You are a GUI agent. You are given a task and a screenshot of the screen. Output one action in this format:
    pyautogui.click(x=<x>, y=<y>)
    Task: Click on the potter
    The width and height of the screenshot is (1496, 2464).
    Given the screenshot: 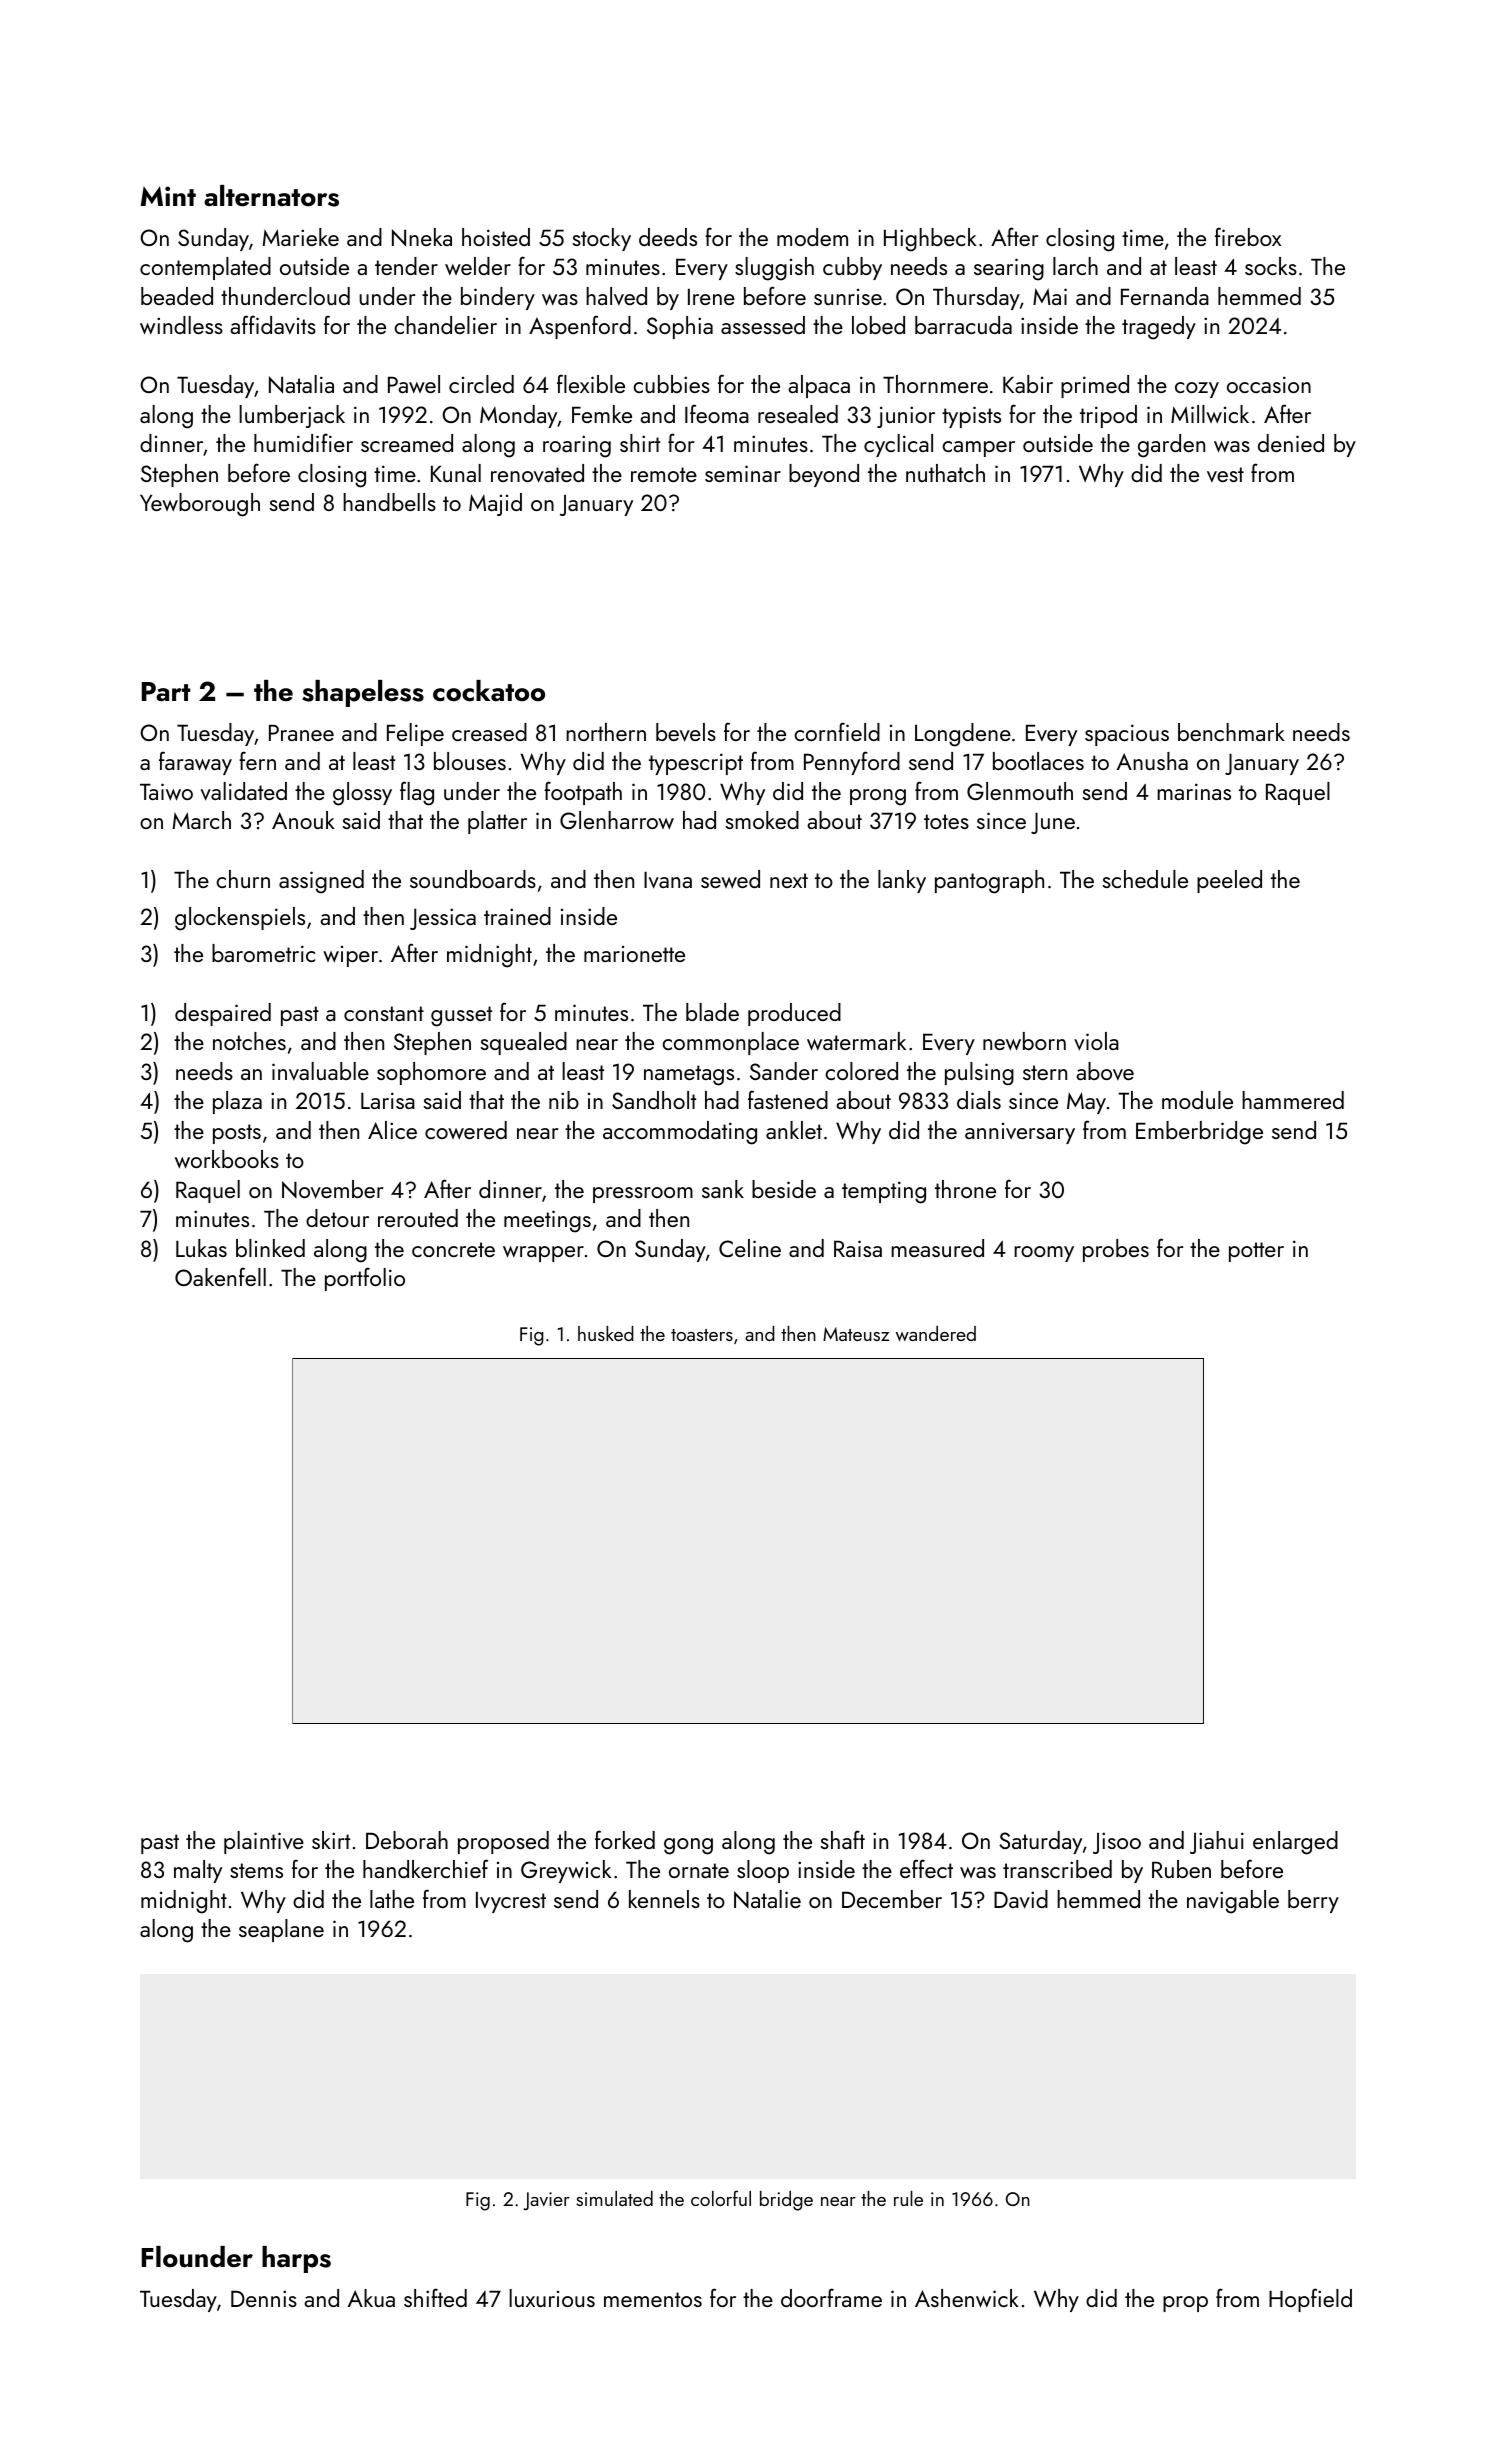 What is the action you would take?
    pyautogui.click(x=1256, y=1252)
